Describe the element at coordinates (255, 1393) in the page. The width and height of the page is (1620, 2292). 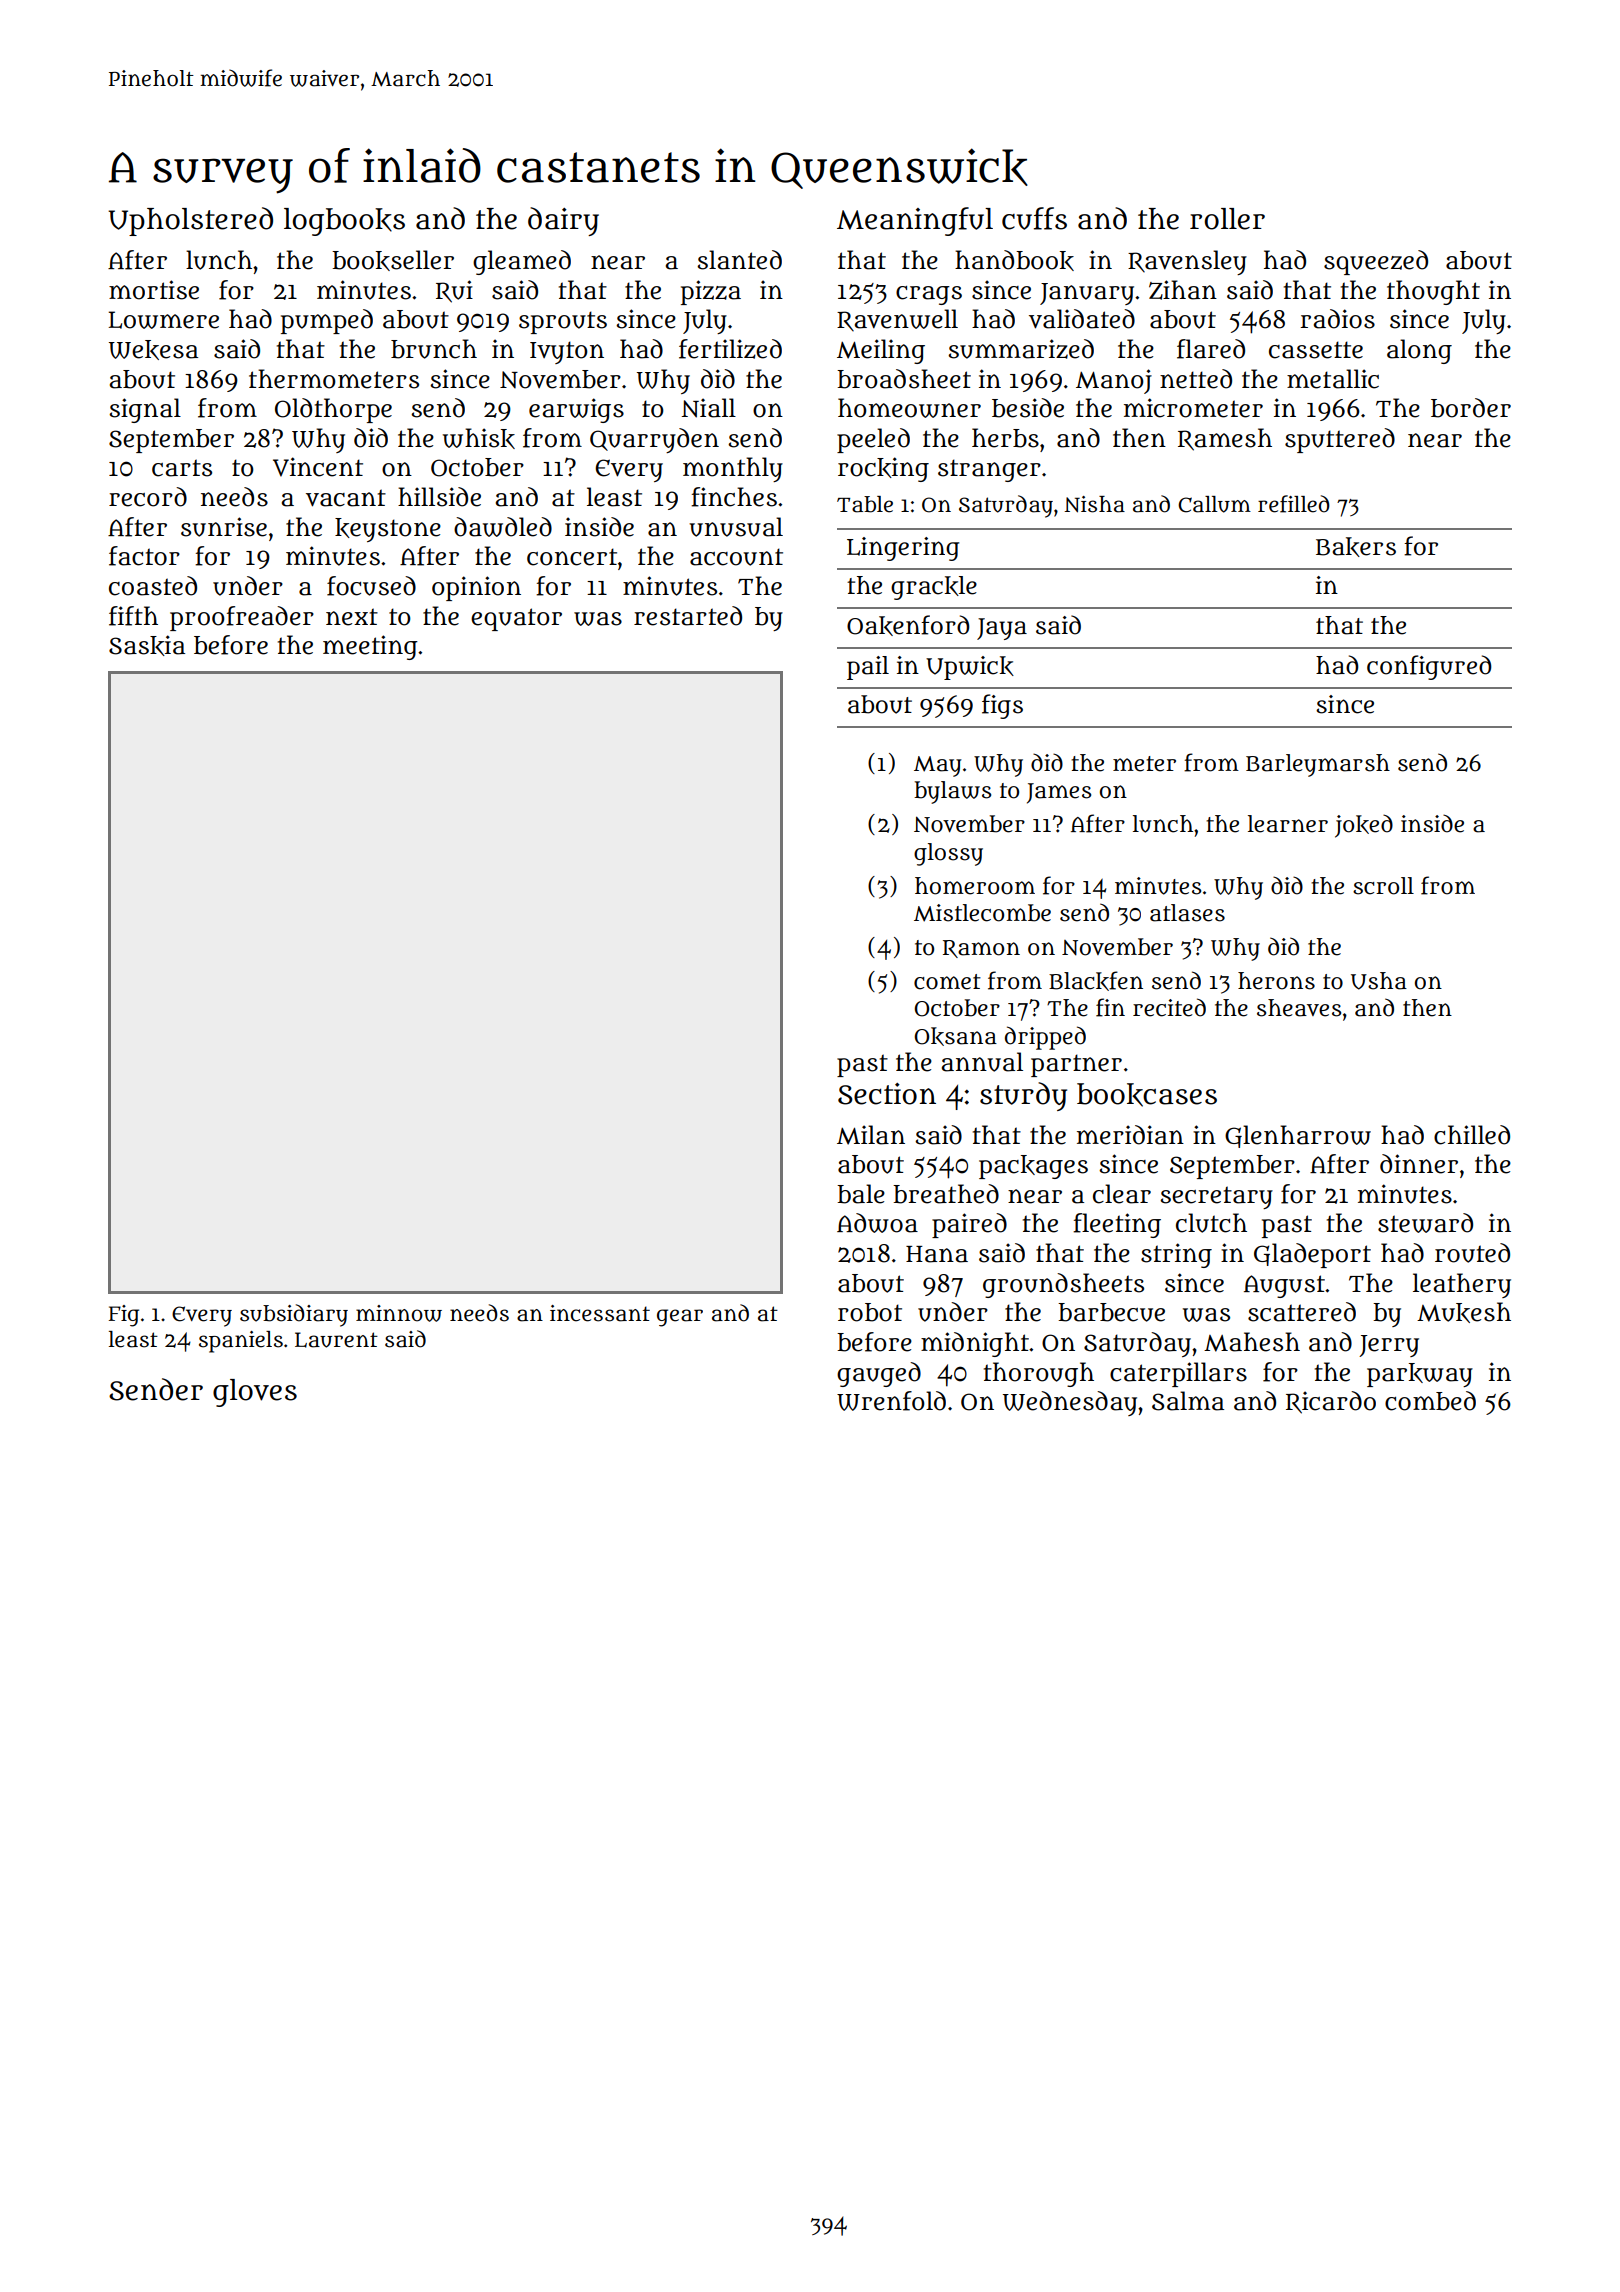
I see `gloves` at that location.
